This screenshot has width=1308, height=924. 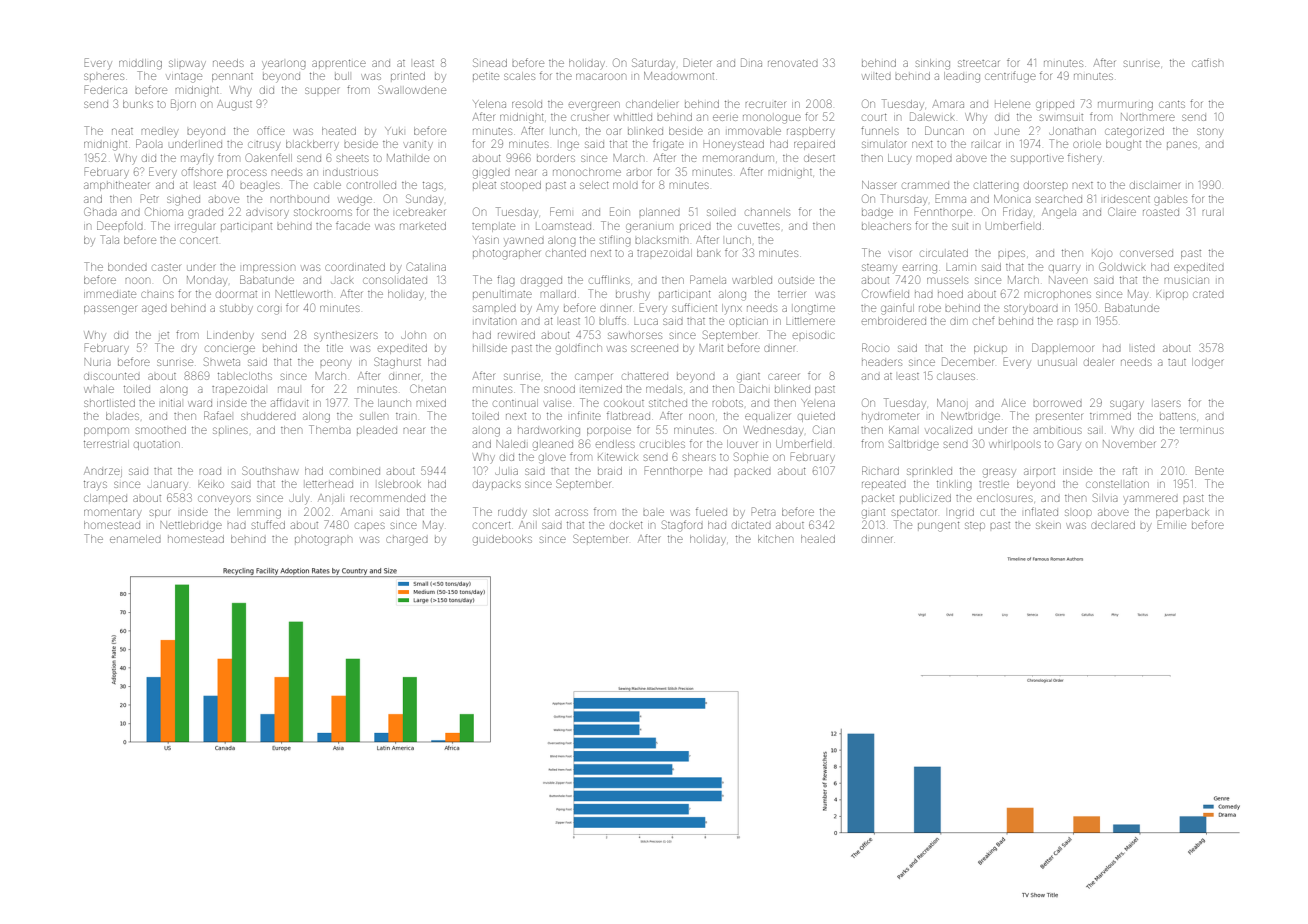 What do you see at coordinates (624, 403) in the screenshot?
I see `cookout` at bounding box center [624, 403].
